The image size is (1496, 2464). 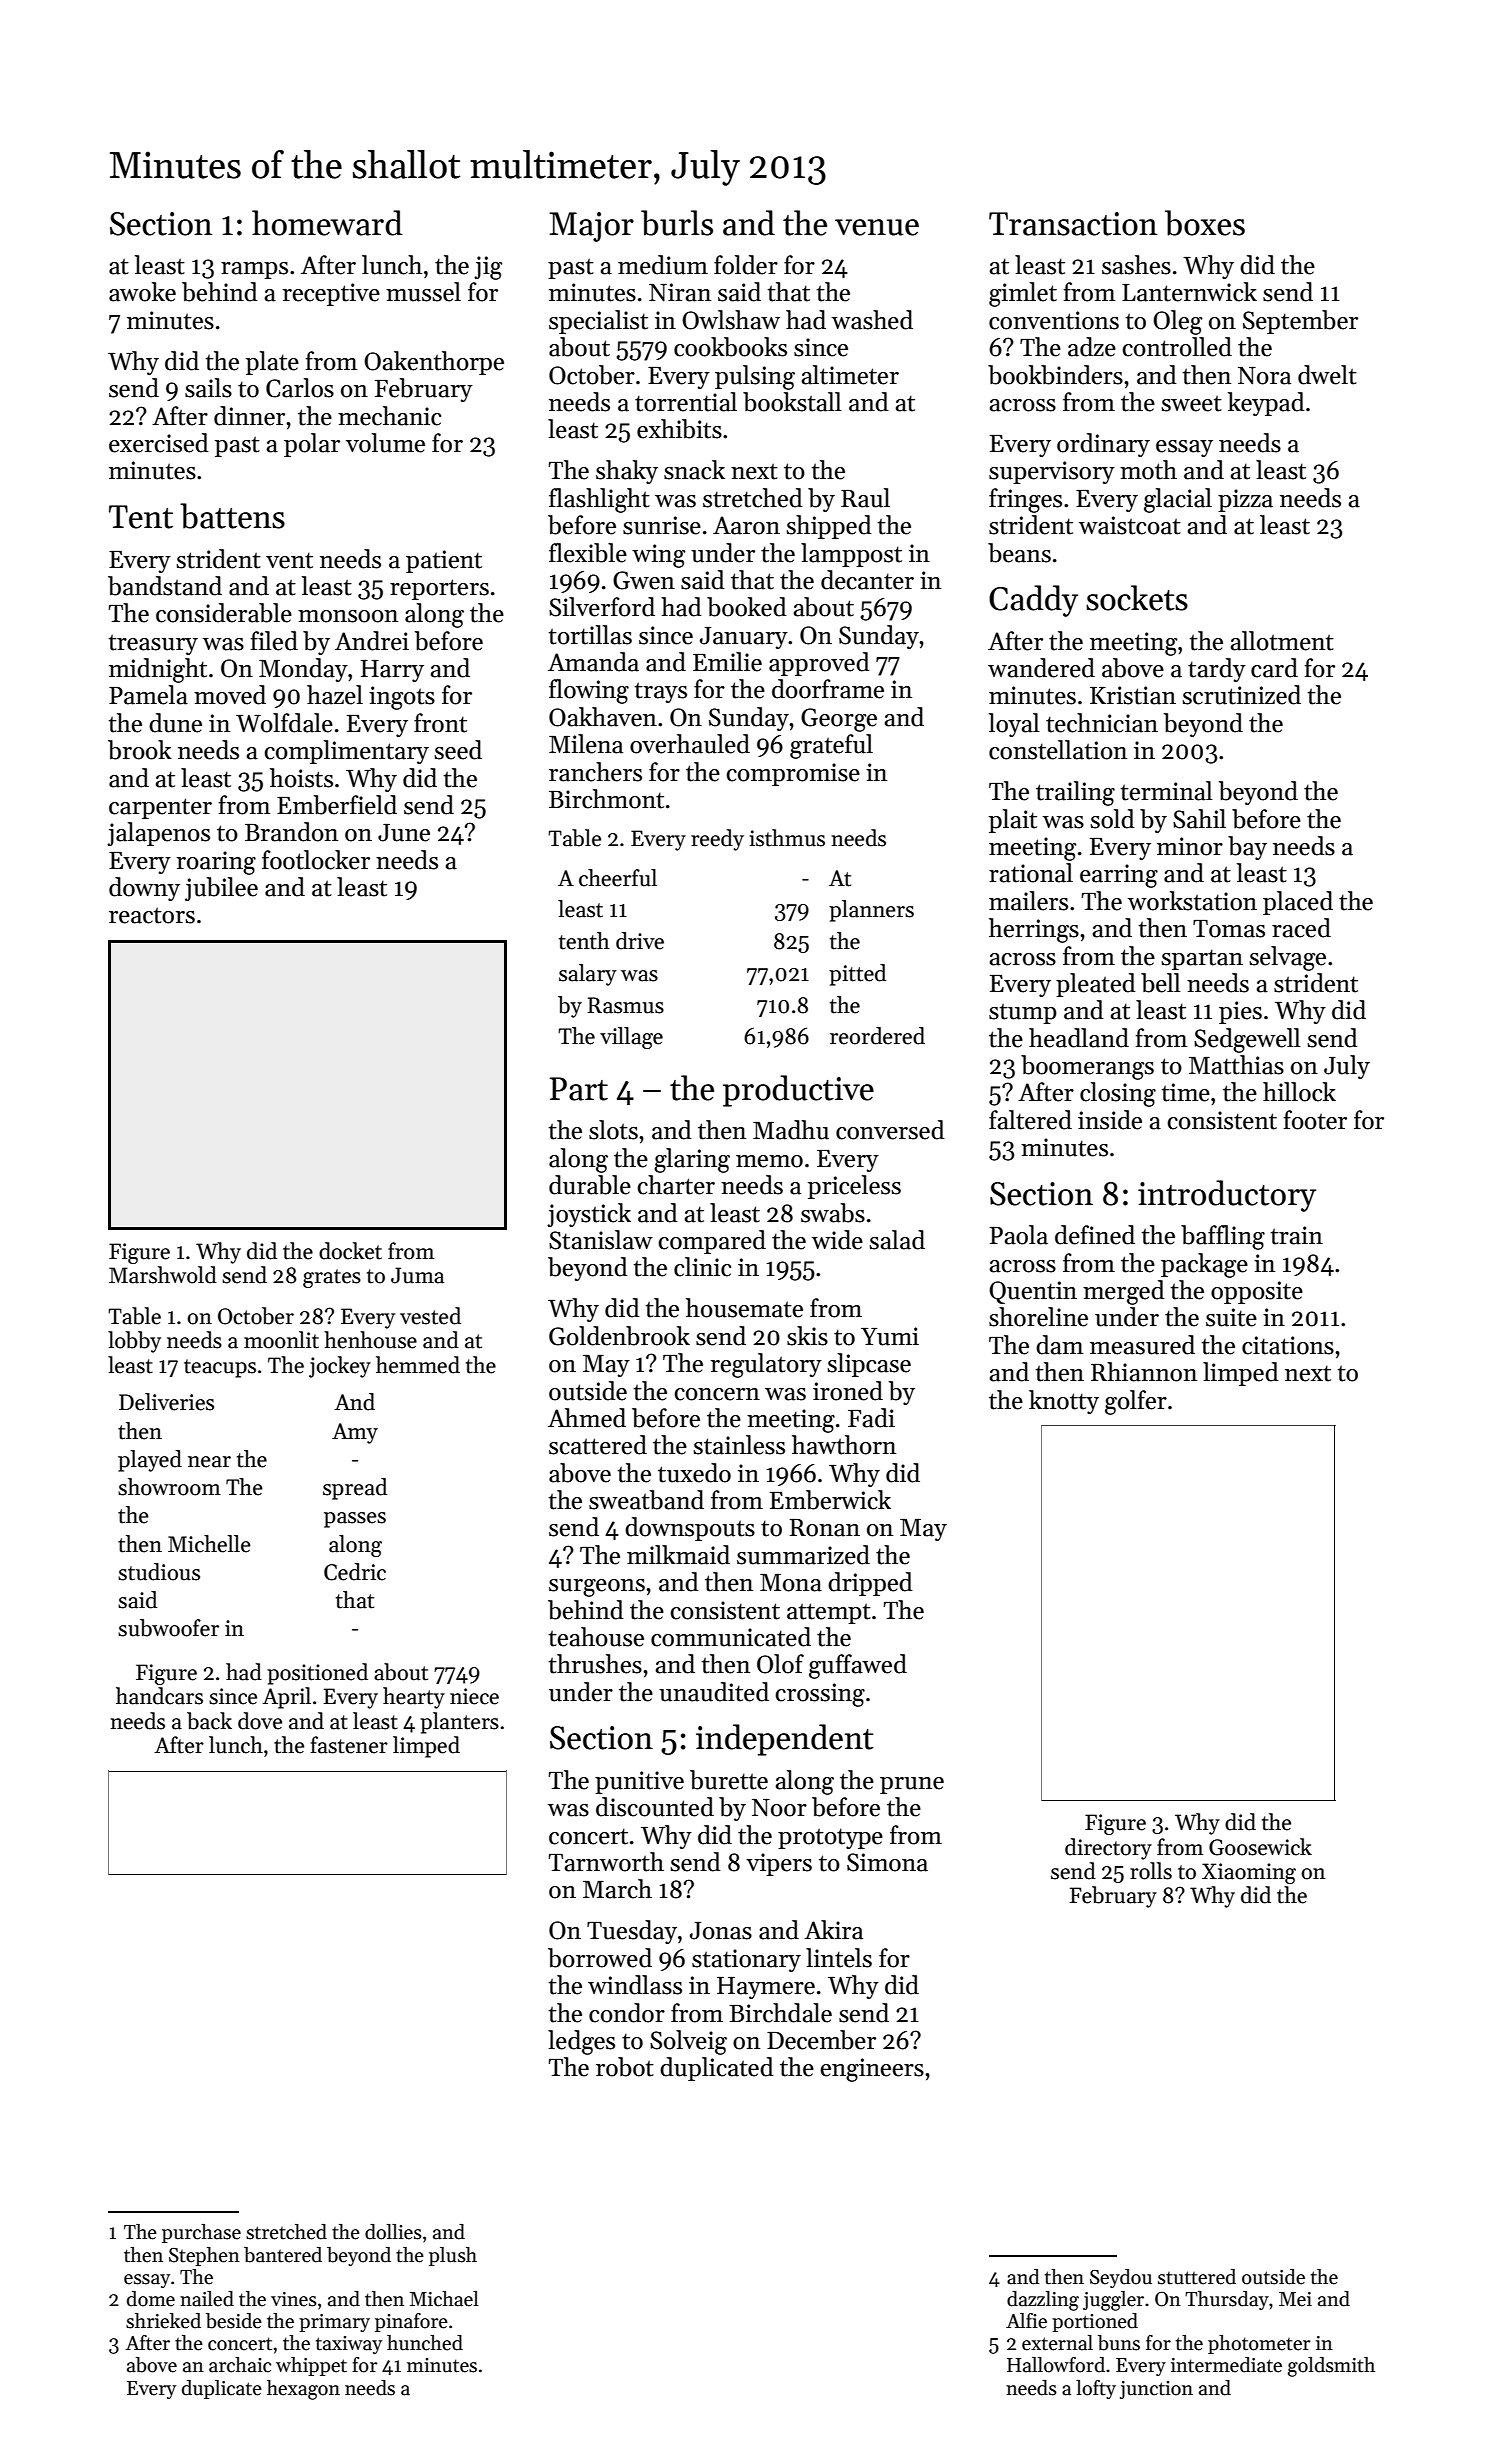 I want to click on reordered, so click(x=877, y=1036).
